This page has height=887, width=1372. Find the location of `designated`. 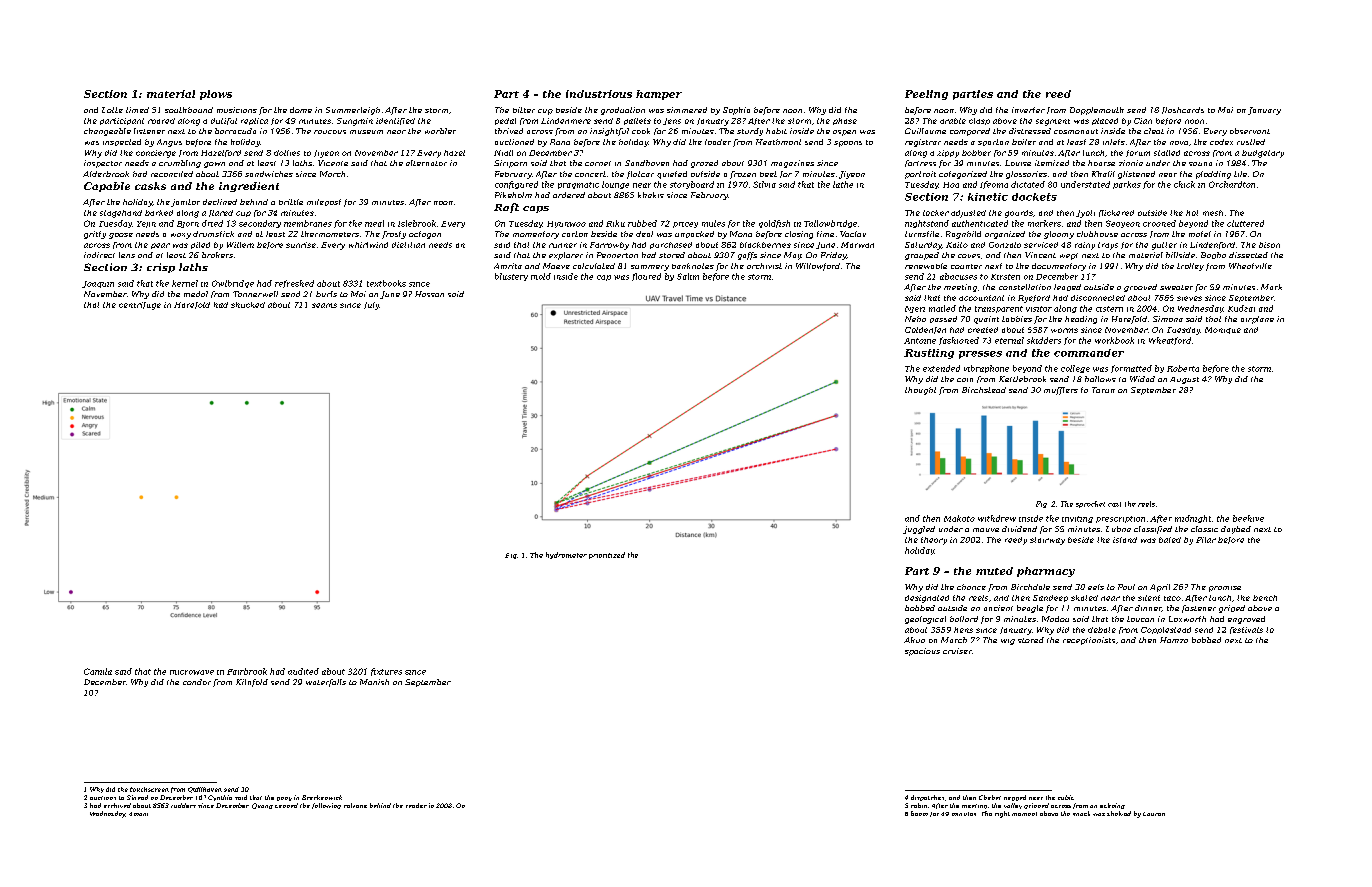

designated is located at coordinates (927, 599).
